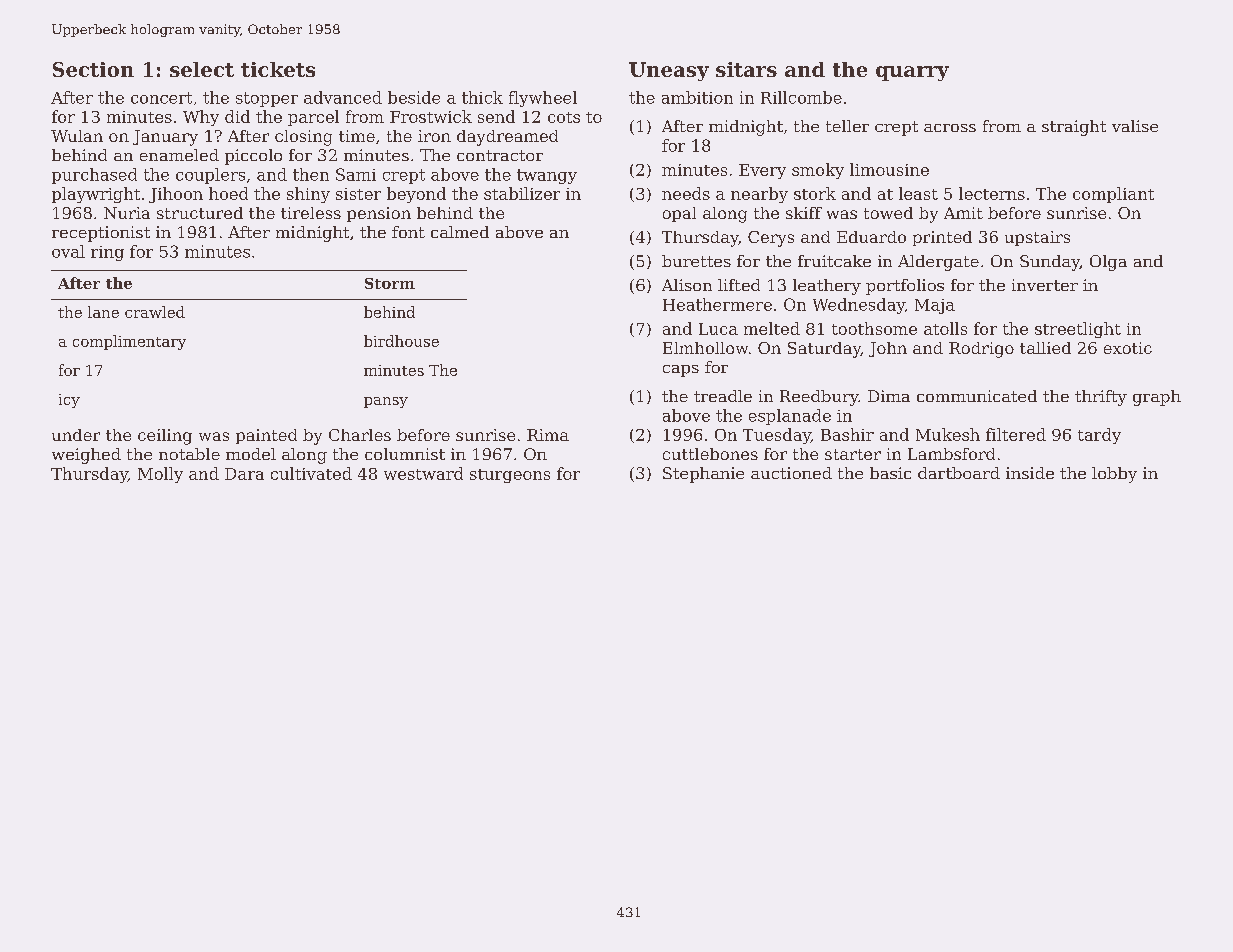 This screenshot has height=952, width=1233. Describe the element at coordinates (77, 136) in the screenshot. I see `Wulan` at that location.
